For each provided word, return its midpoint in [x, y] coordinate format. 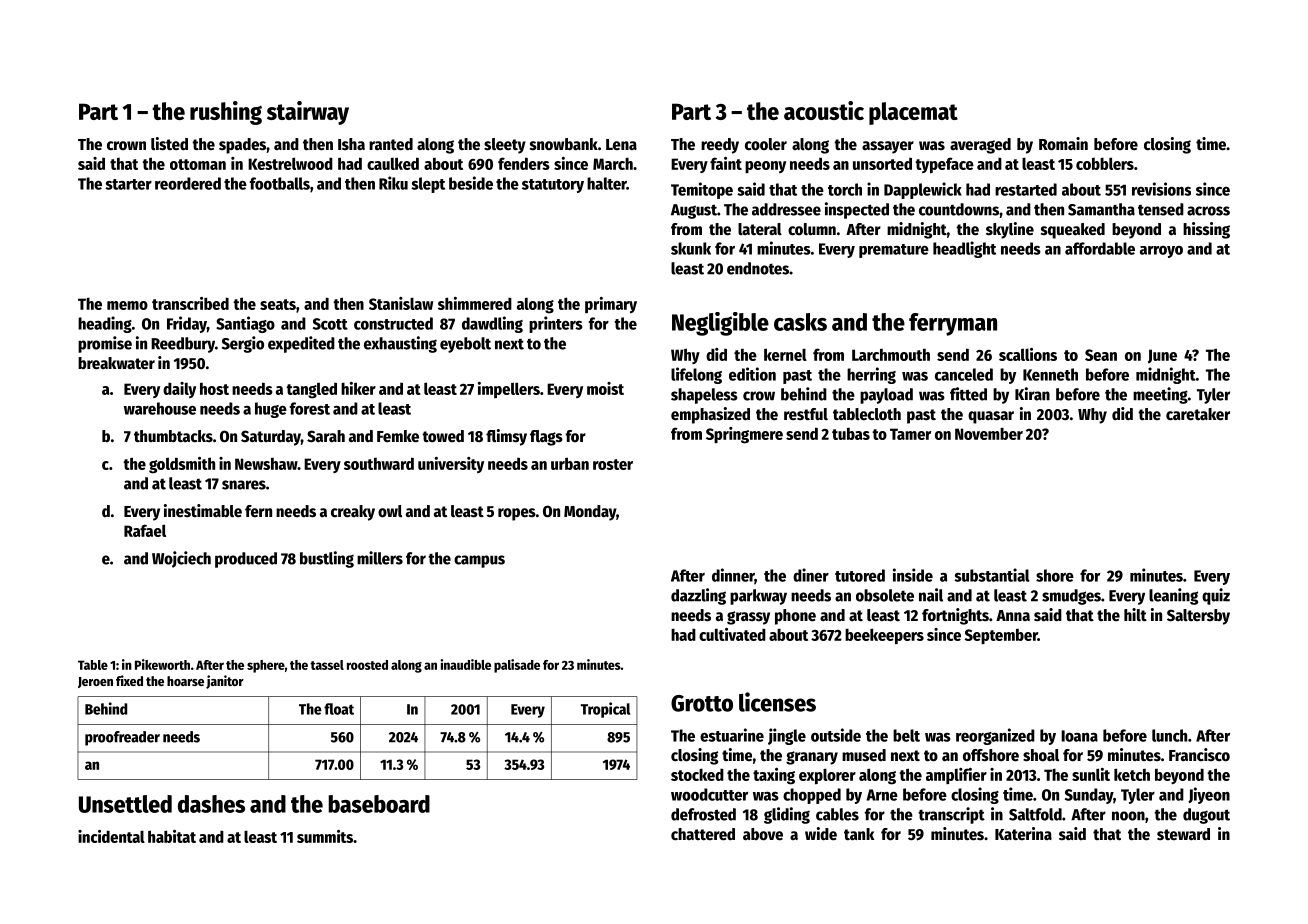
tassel [327, 665]
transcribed [190, 303]
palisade [517, 666]
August [694, 211]
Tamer [910, 434]
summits [325, 836]
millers [380, 558]
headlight [964, 249]
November [989, 433]
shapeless [704, 396]
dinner [733, 576]
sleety [505, 146]
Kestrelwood [290, 163]
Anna [1013, 615]
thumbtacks [173, 436]
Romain [1063, 144]
